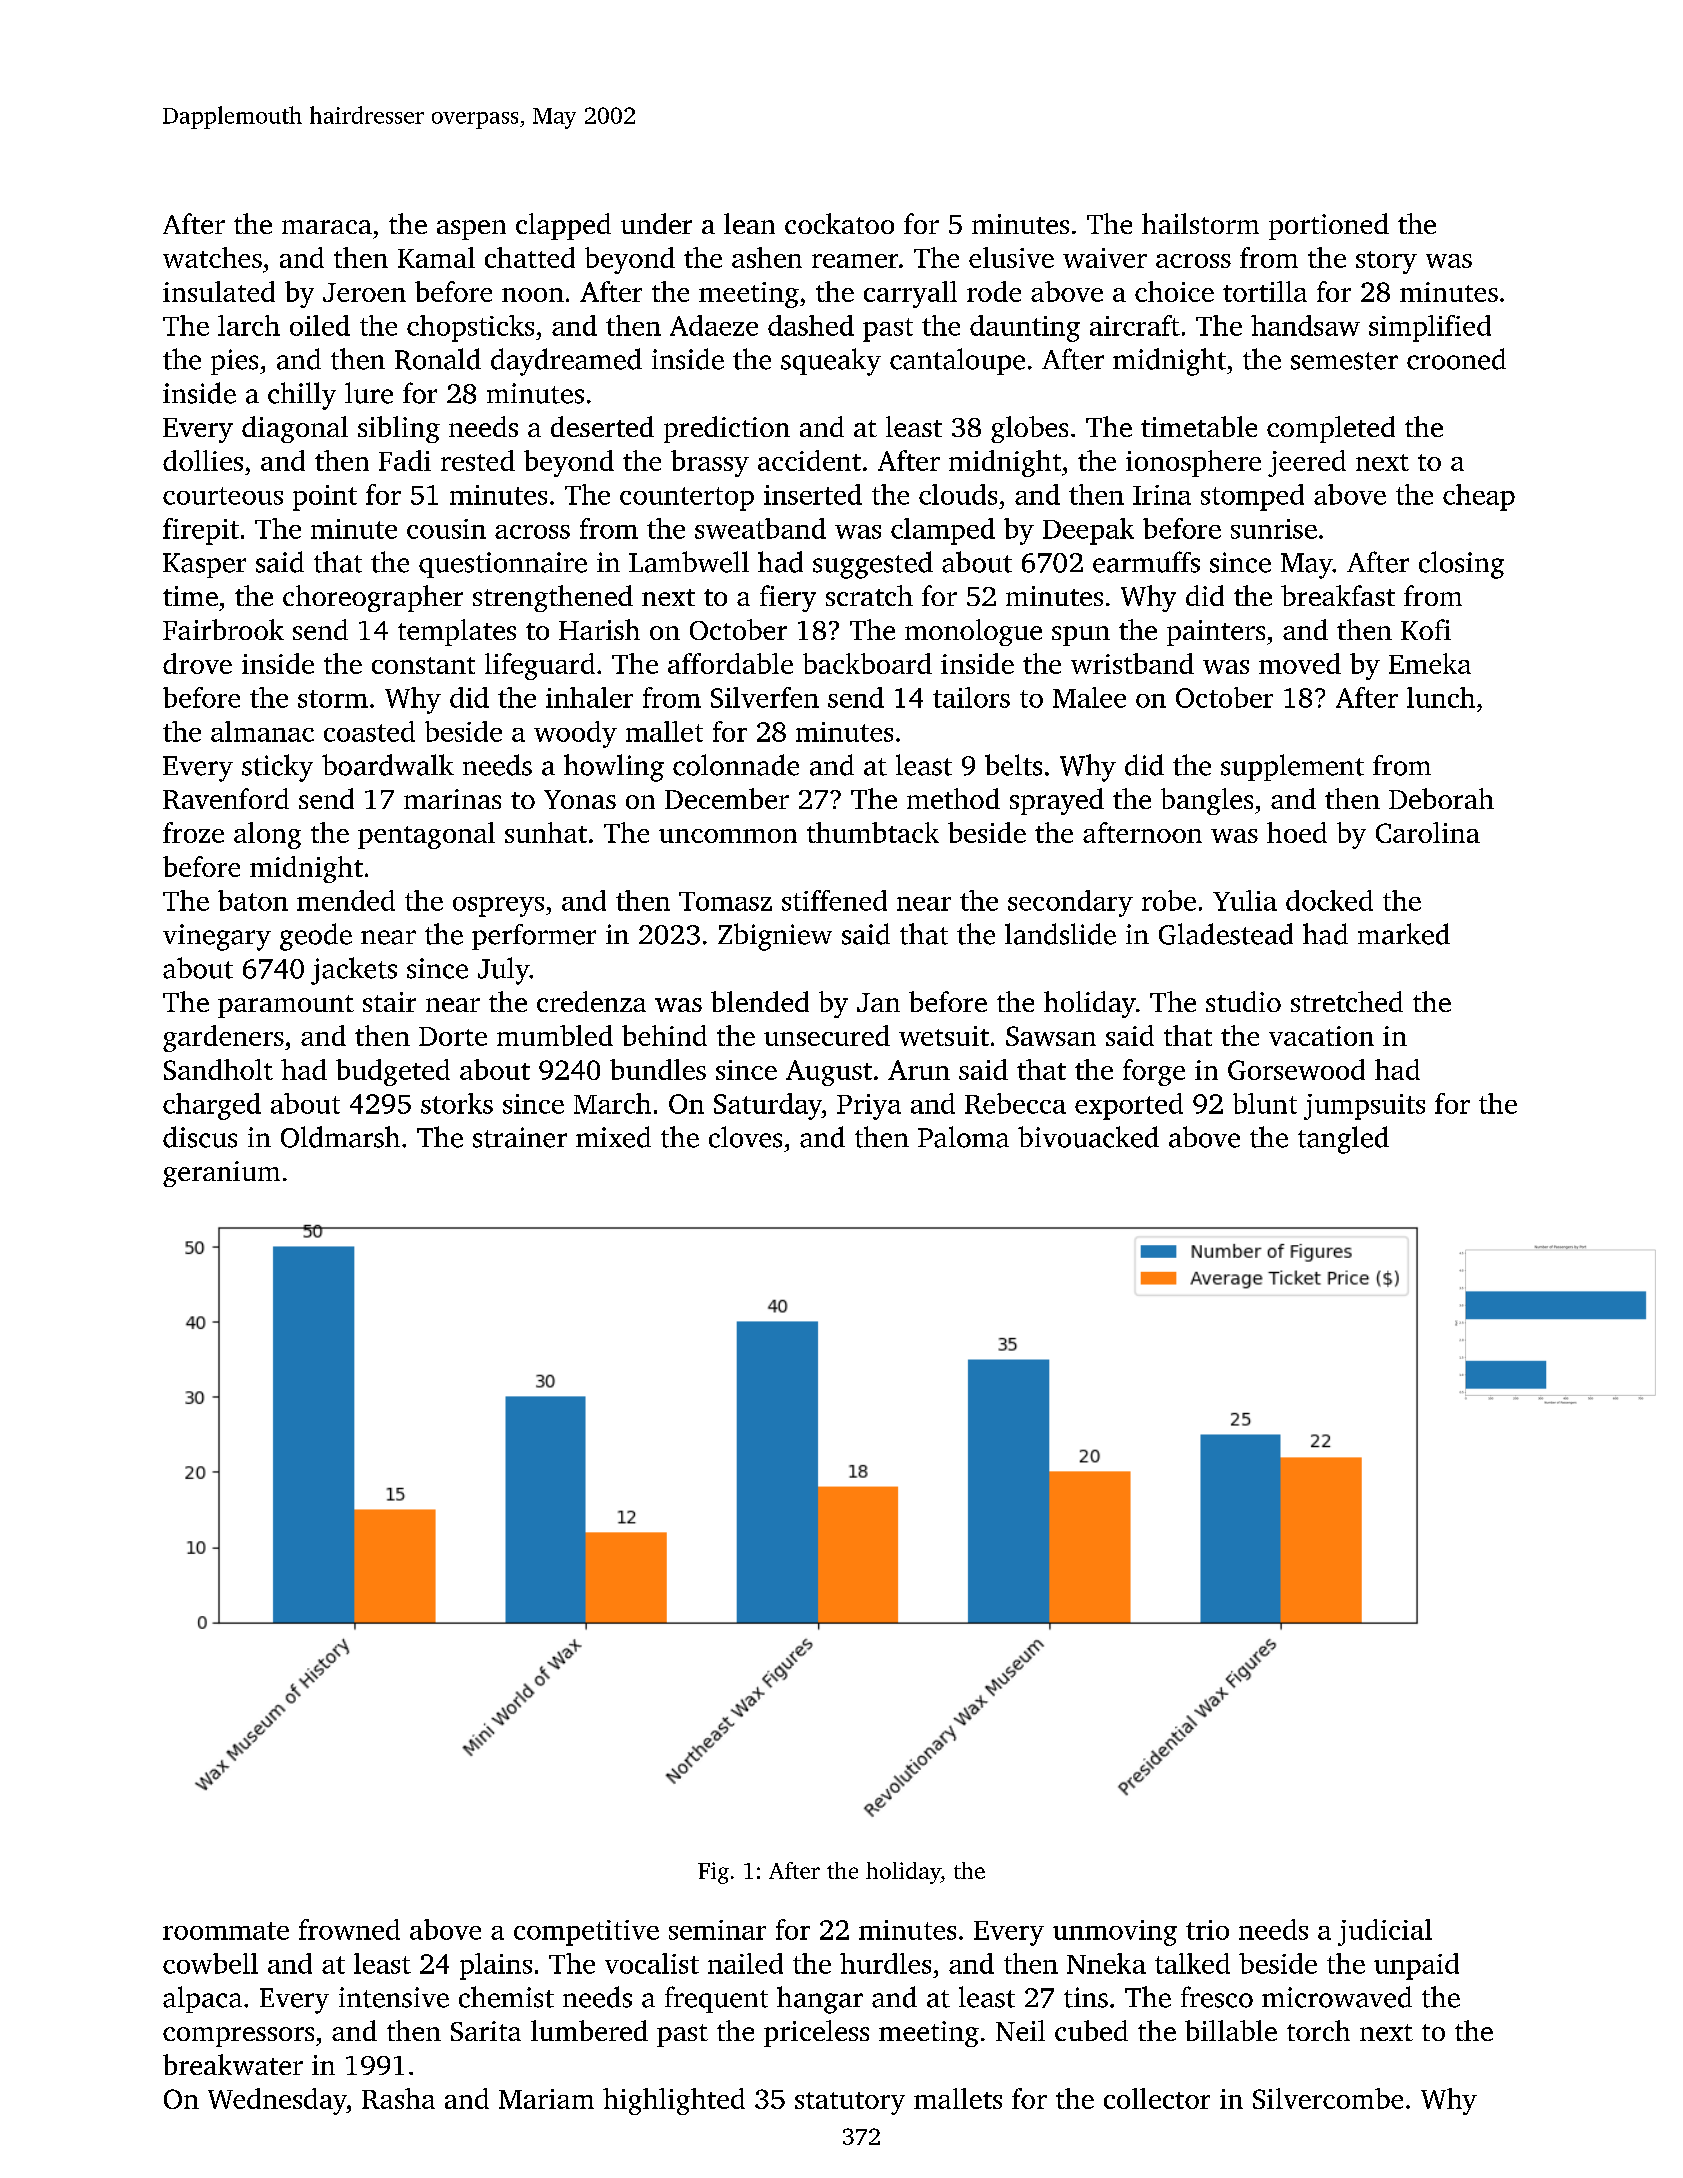 Image resolution: width=1683 pixels, height=2178 pixels. I want to click on geranium, so click(221, 1174).
